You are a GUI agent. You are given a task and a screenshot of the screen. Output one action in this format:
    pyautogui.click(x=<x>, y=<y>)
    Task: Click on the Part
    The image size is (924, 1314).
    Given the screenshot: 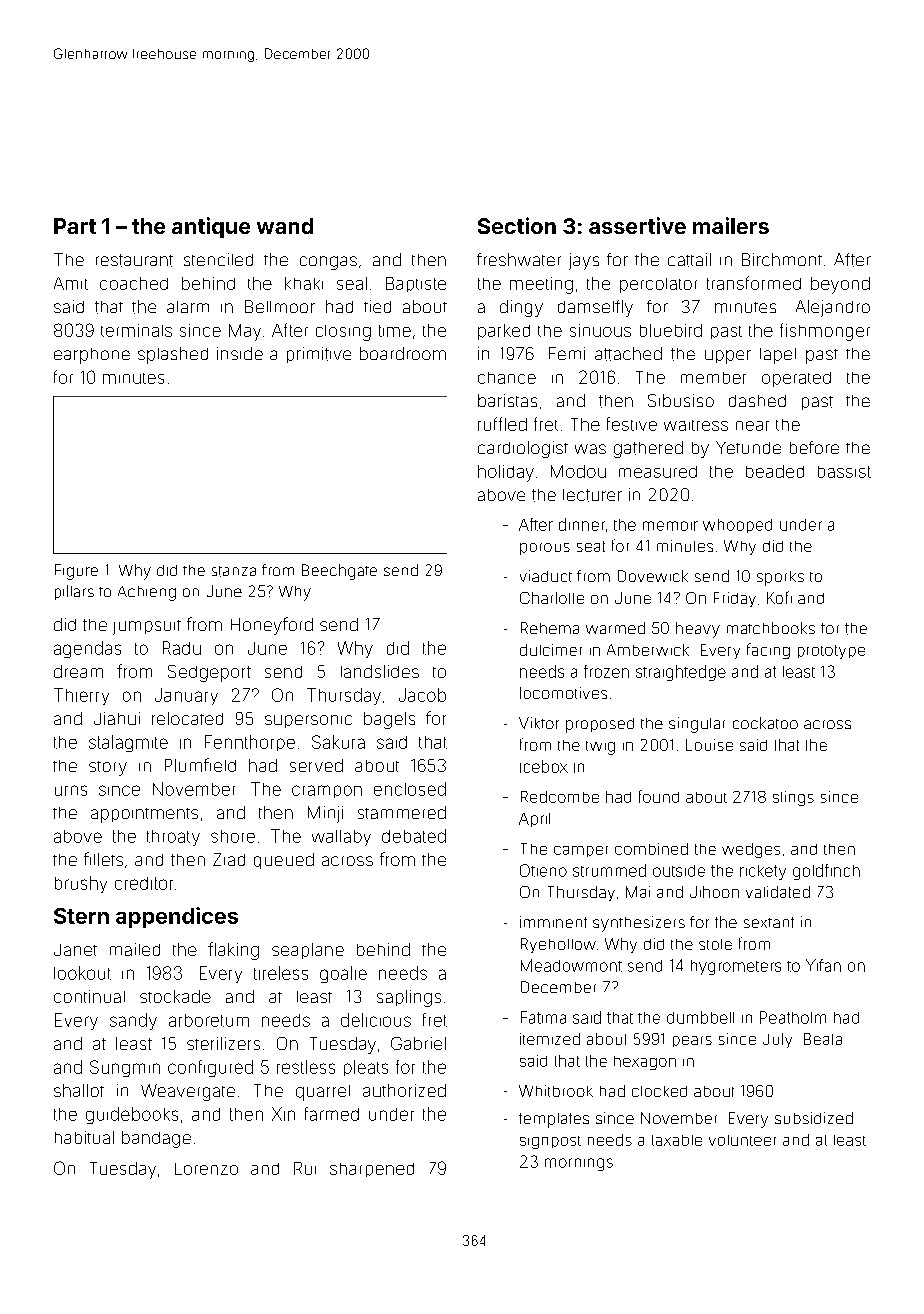 What is the action you would take?
    pyautogui.click(x=75, y=226)
